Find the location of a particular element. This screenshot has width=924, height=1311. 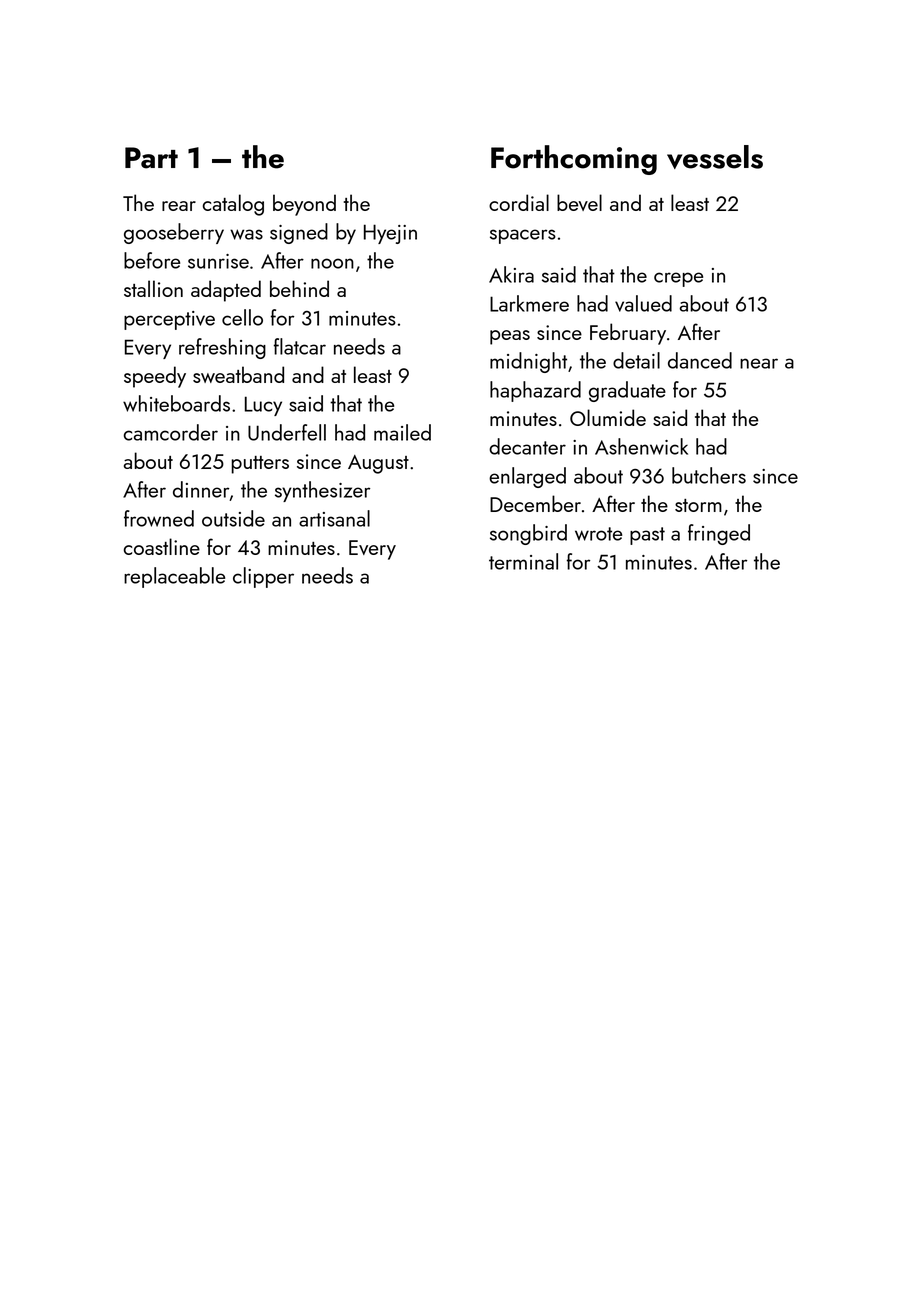

danced is located at coordinates (700, 360).
